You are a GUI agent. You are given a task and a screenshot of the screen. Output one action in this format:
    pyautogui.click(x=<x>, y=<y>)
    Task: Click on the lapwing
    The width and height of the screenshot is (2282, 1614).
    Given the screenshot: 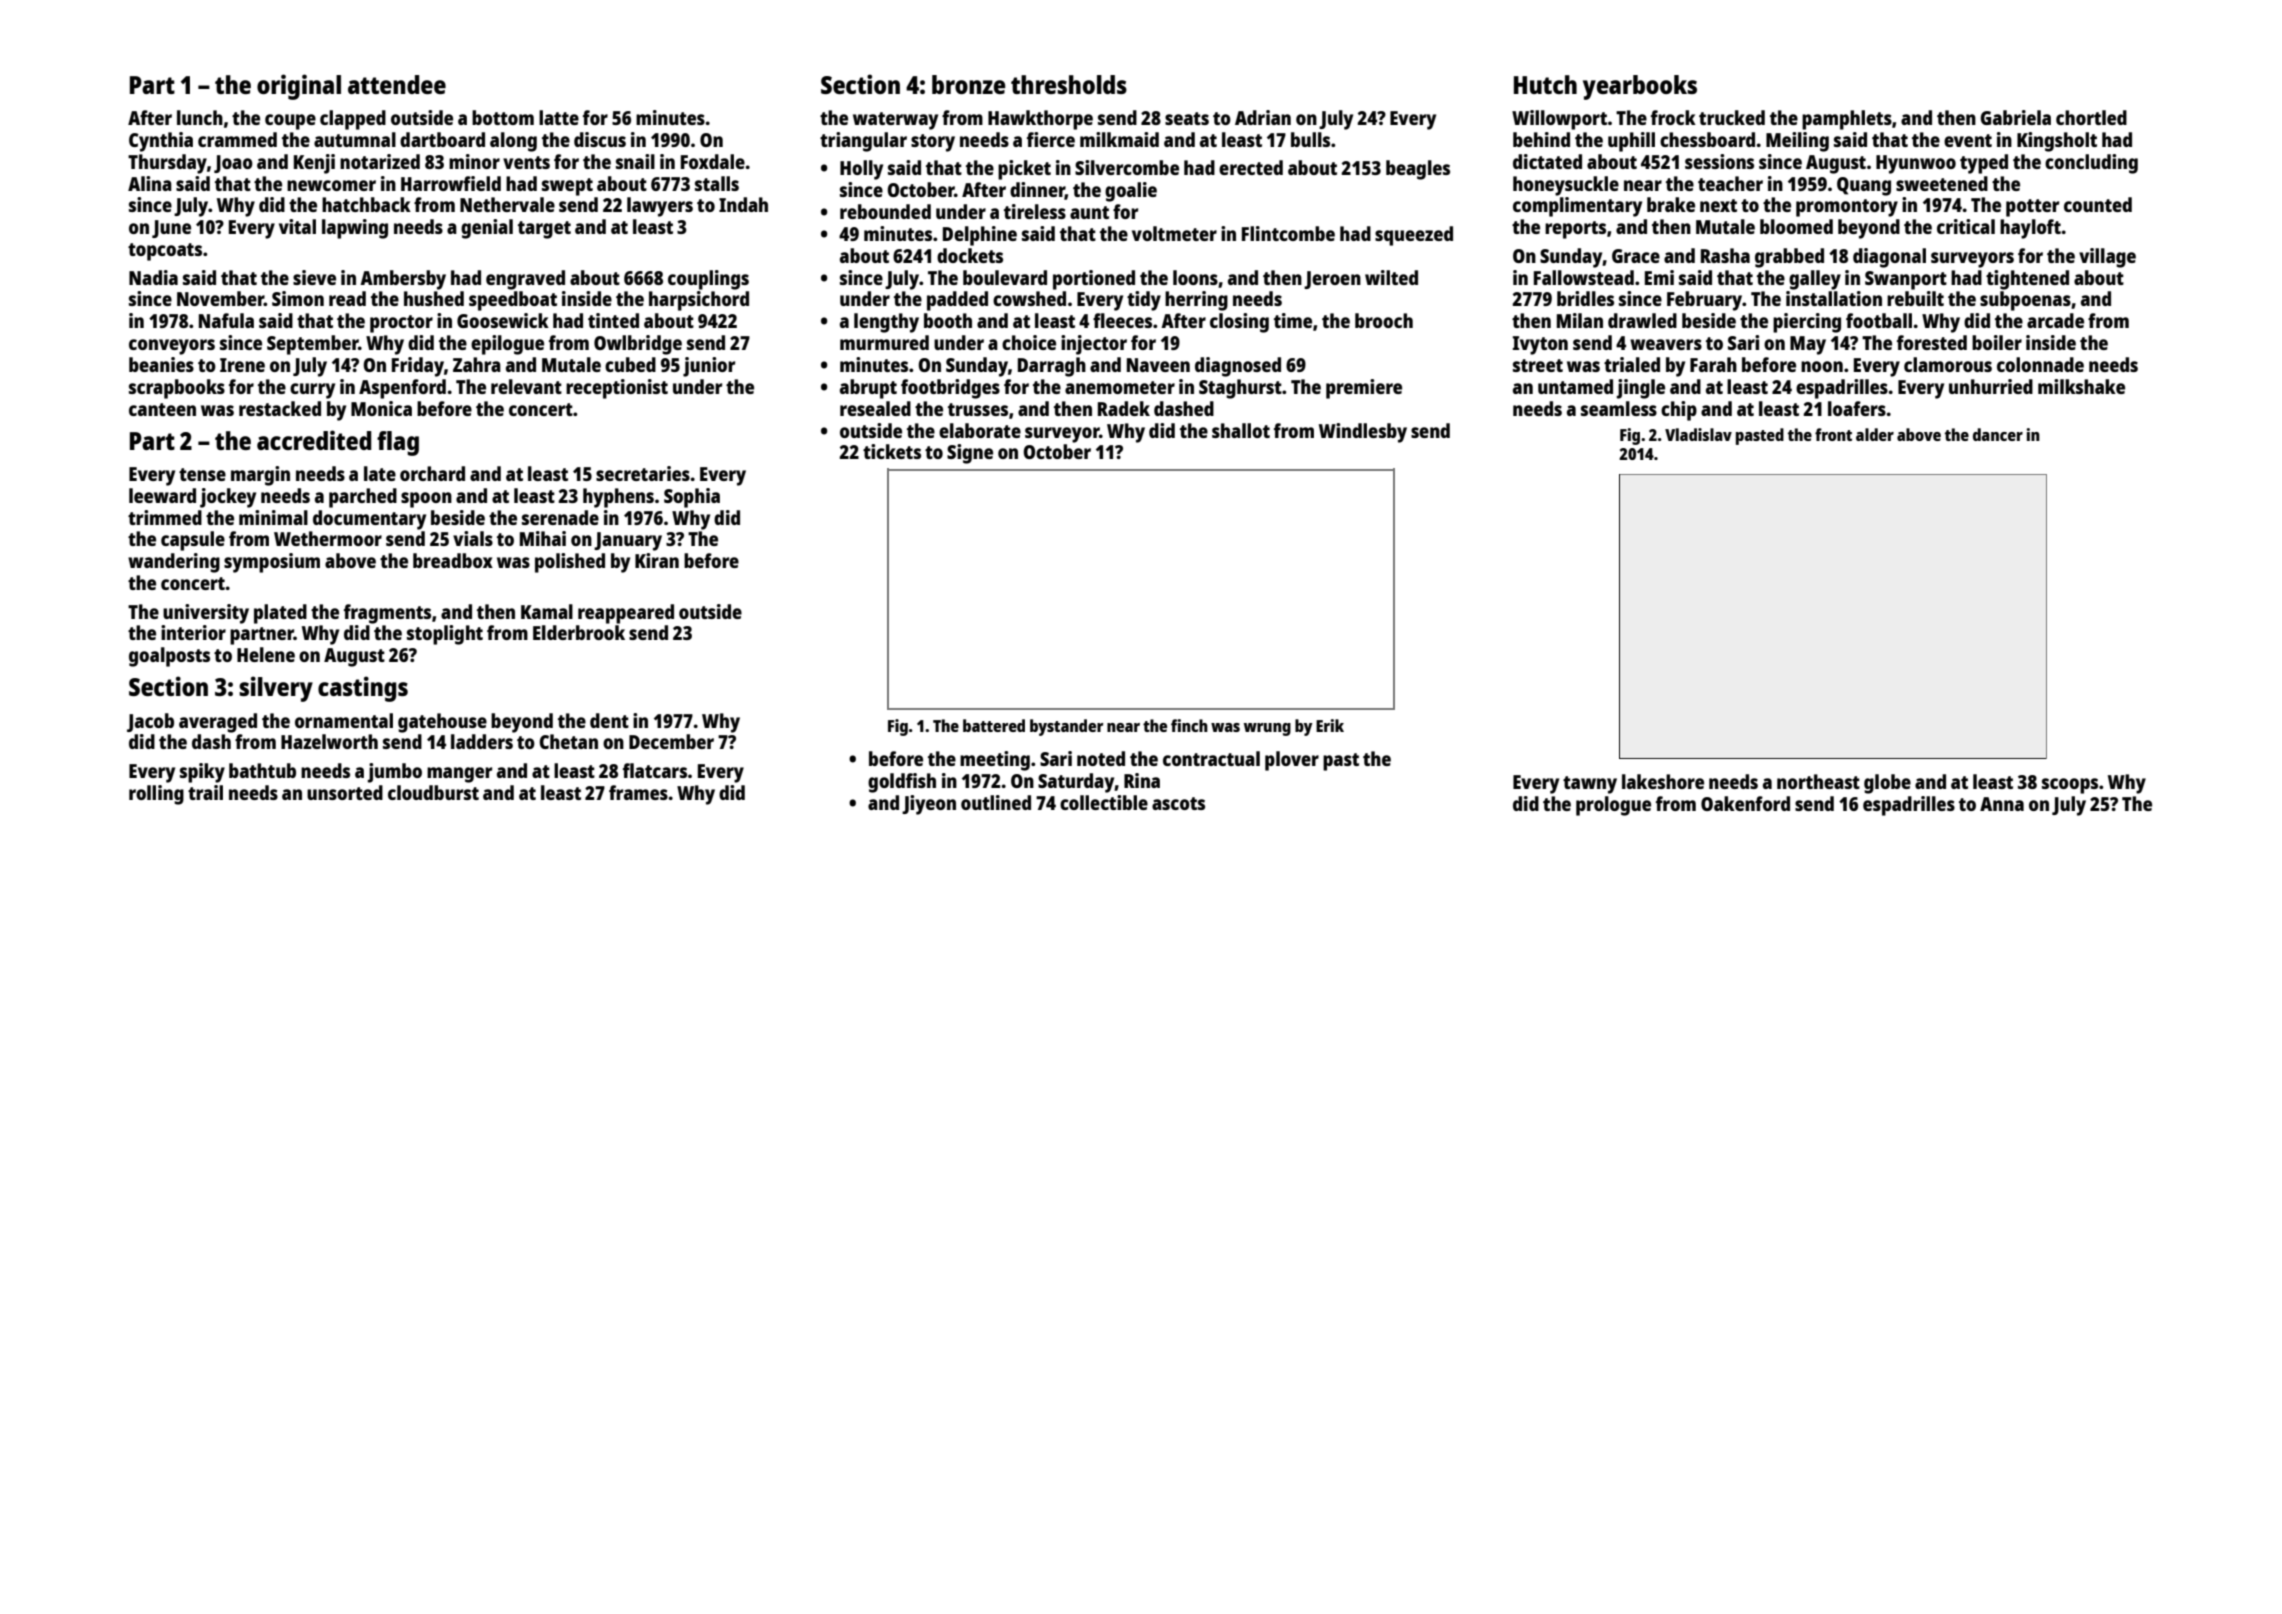 What is the action you would take?
    pyautogui.click(x=355, y=229)
